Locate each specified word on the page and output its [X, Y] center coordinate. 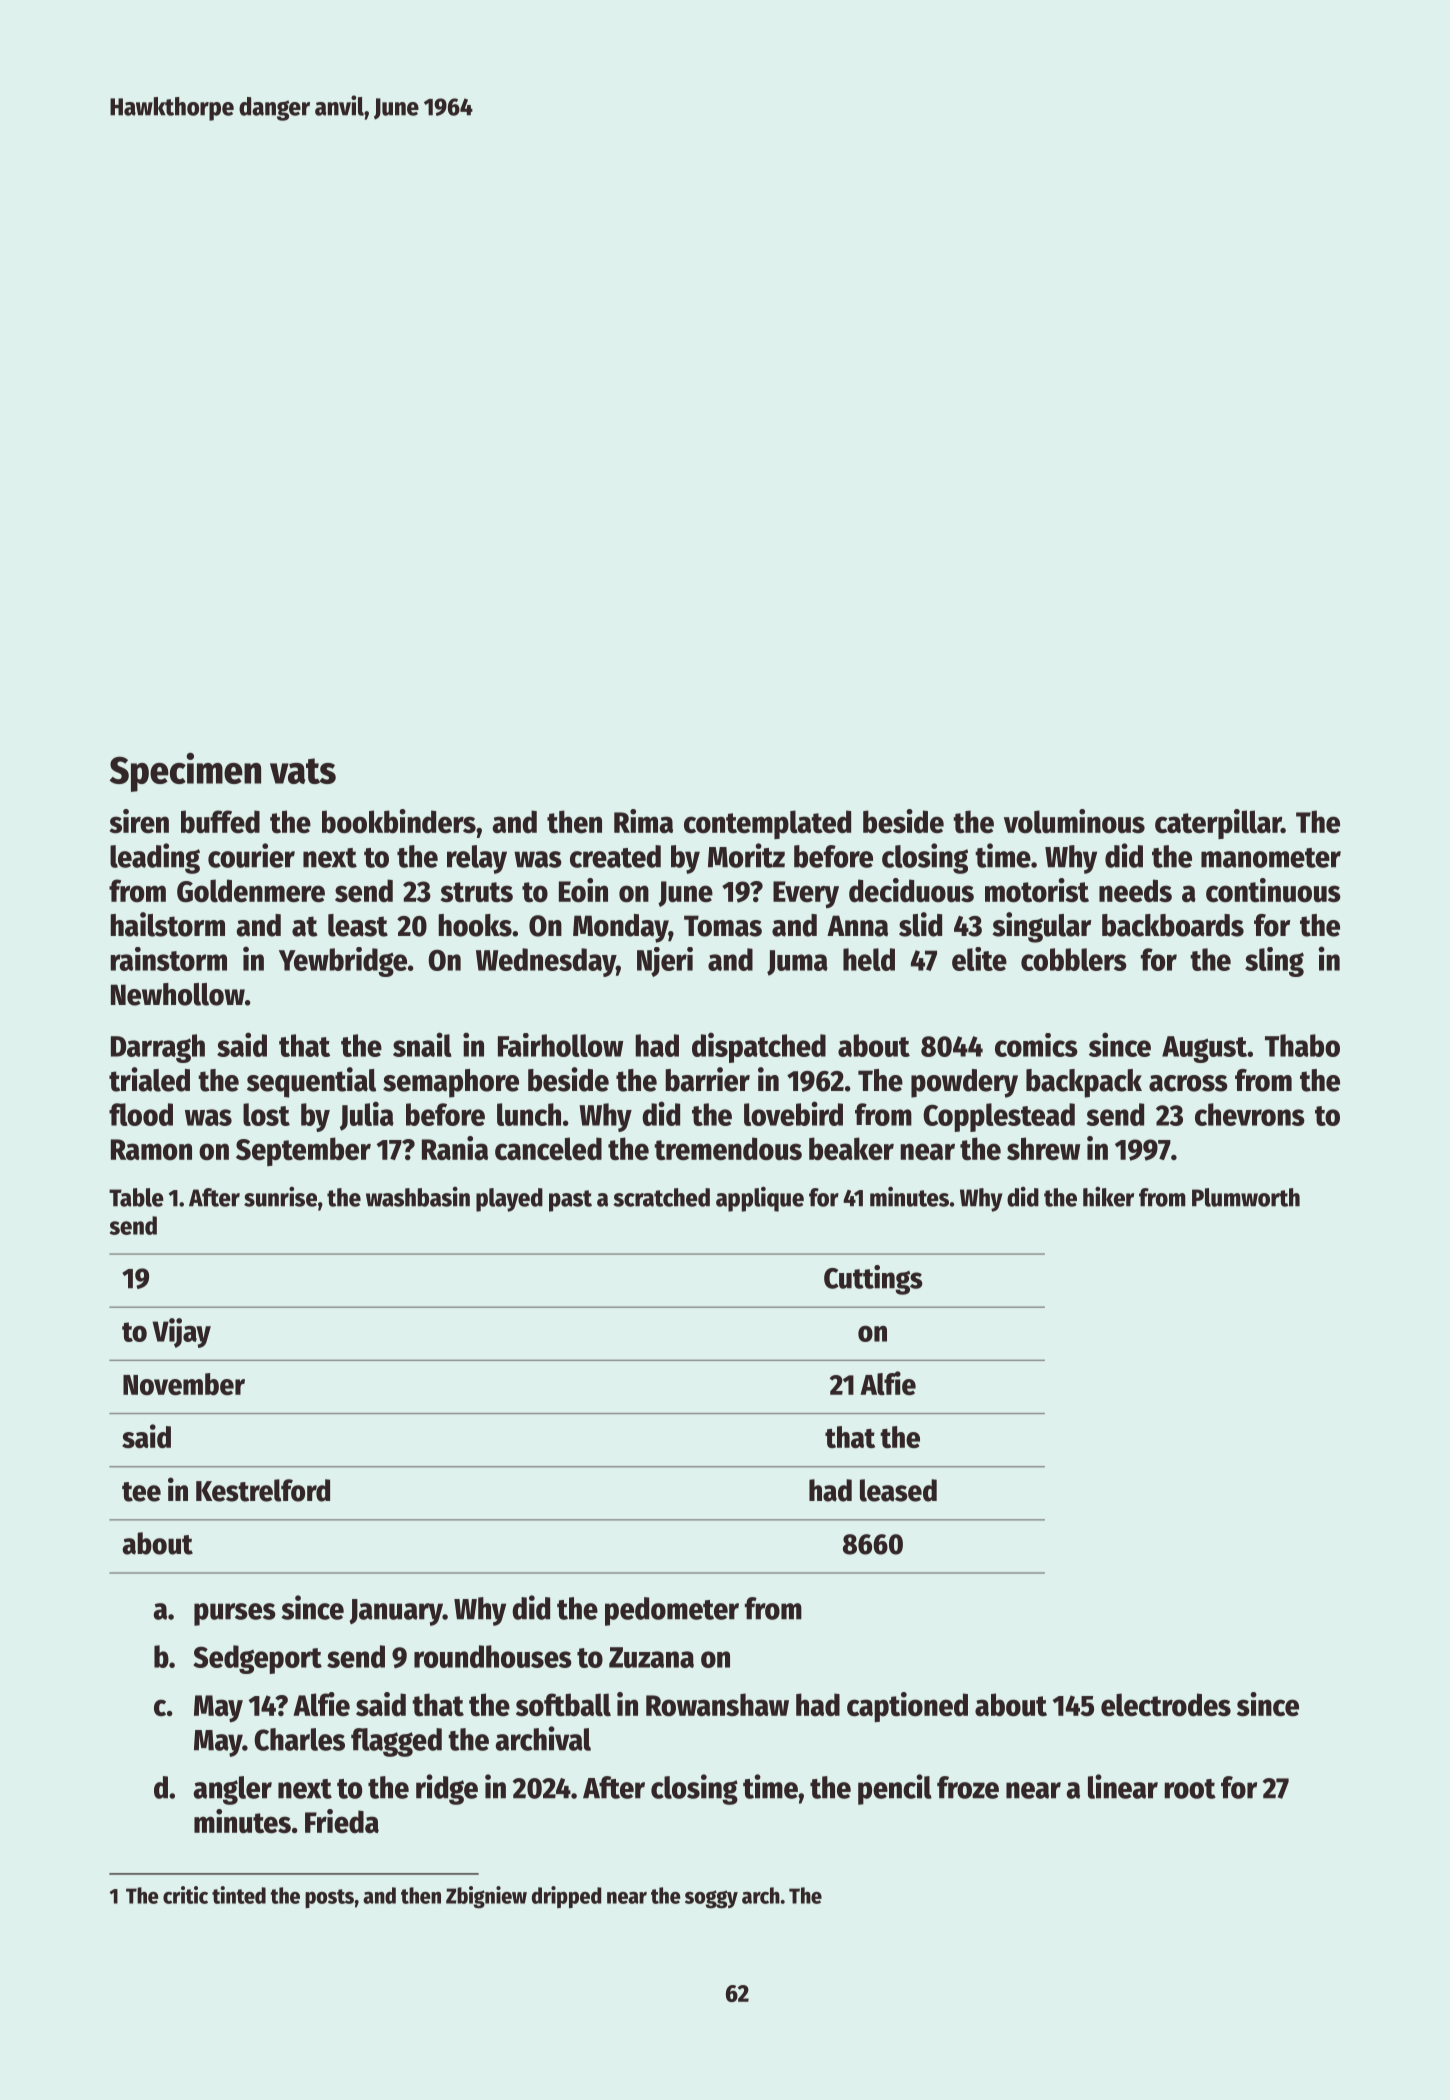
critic [185, 1895]
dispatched [759, 1047]
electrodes [1166, 1705]
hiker [1108, 1197]
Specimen [185, 772]
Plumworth [1246, 1197]
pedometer [672, 1611]
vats [303, 771]
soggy [711, 1899]
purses [235, 1614]
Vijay [181, 1333]
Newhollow [178, 994]
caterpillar [1218, 824]
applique [760, 1199]
